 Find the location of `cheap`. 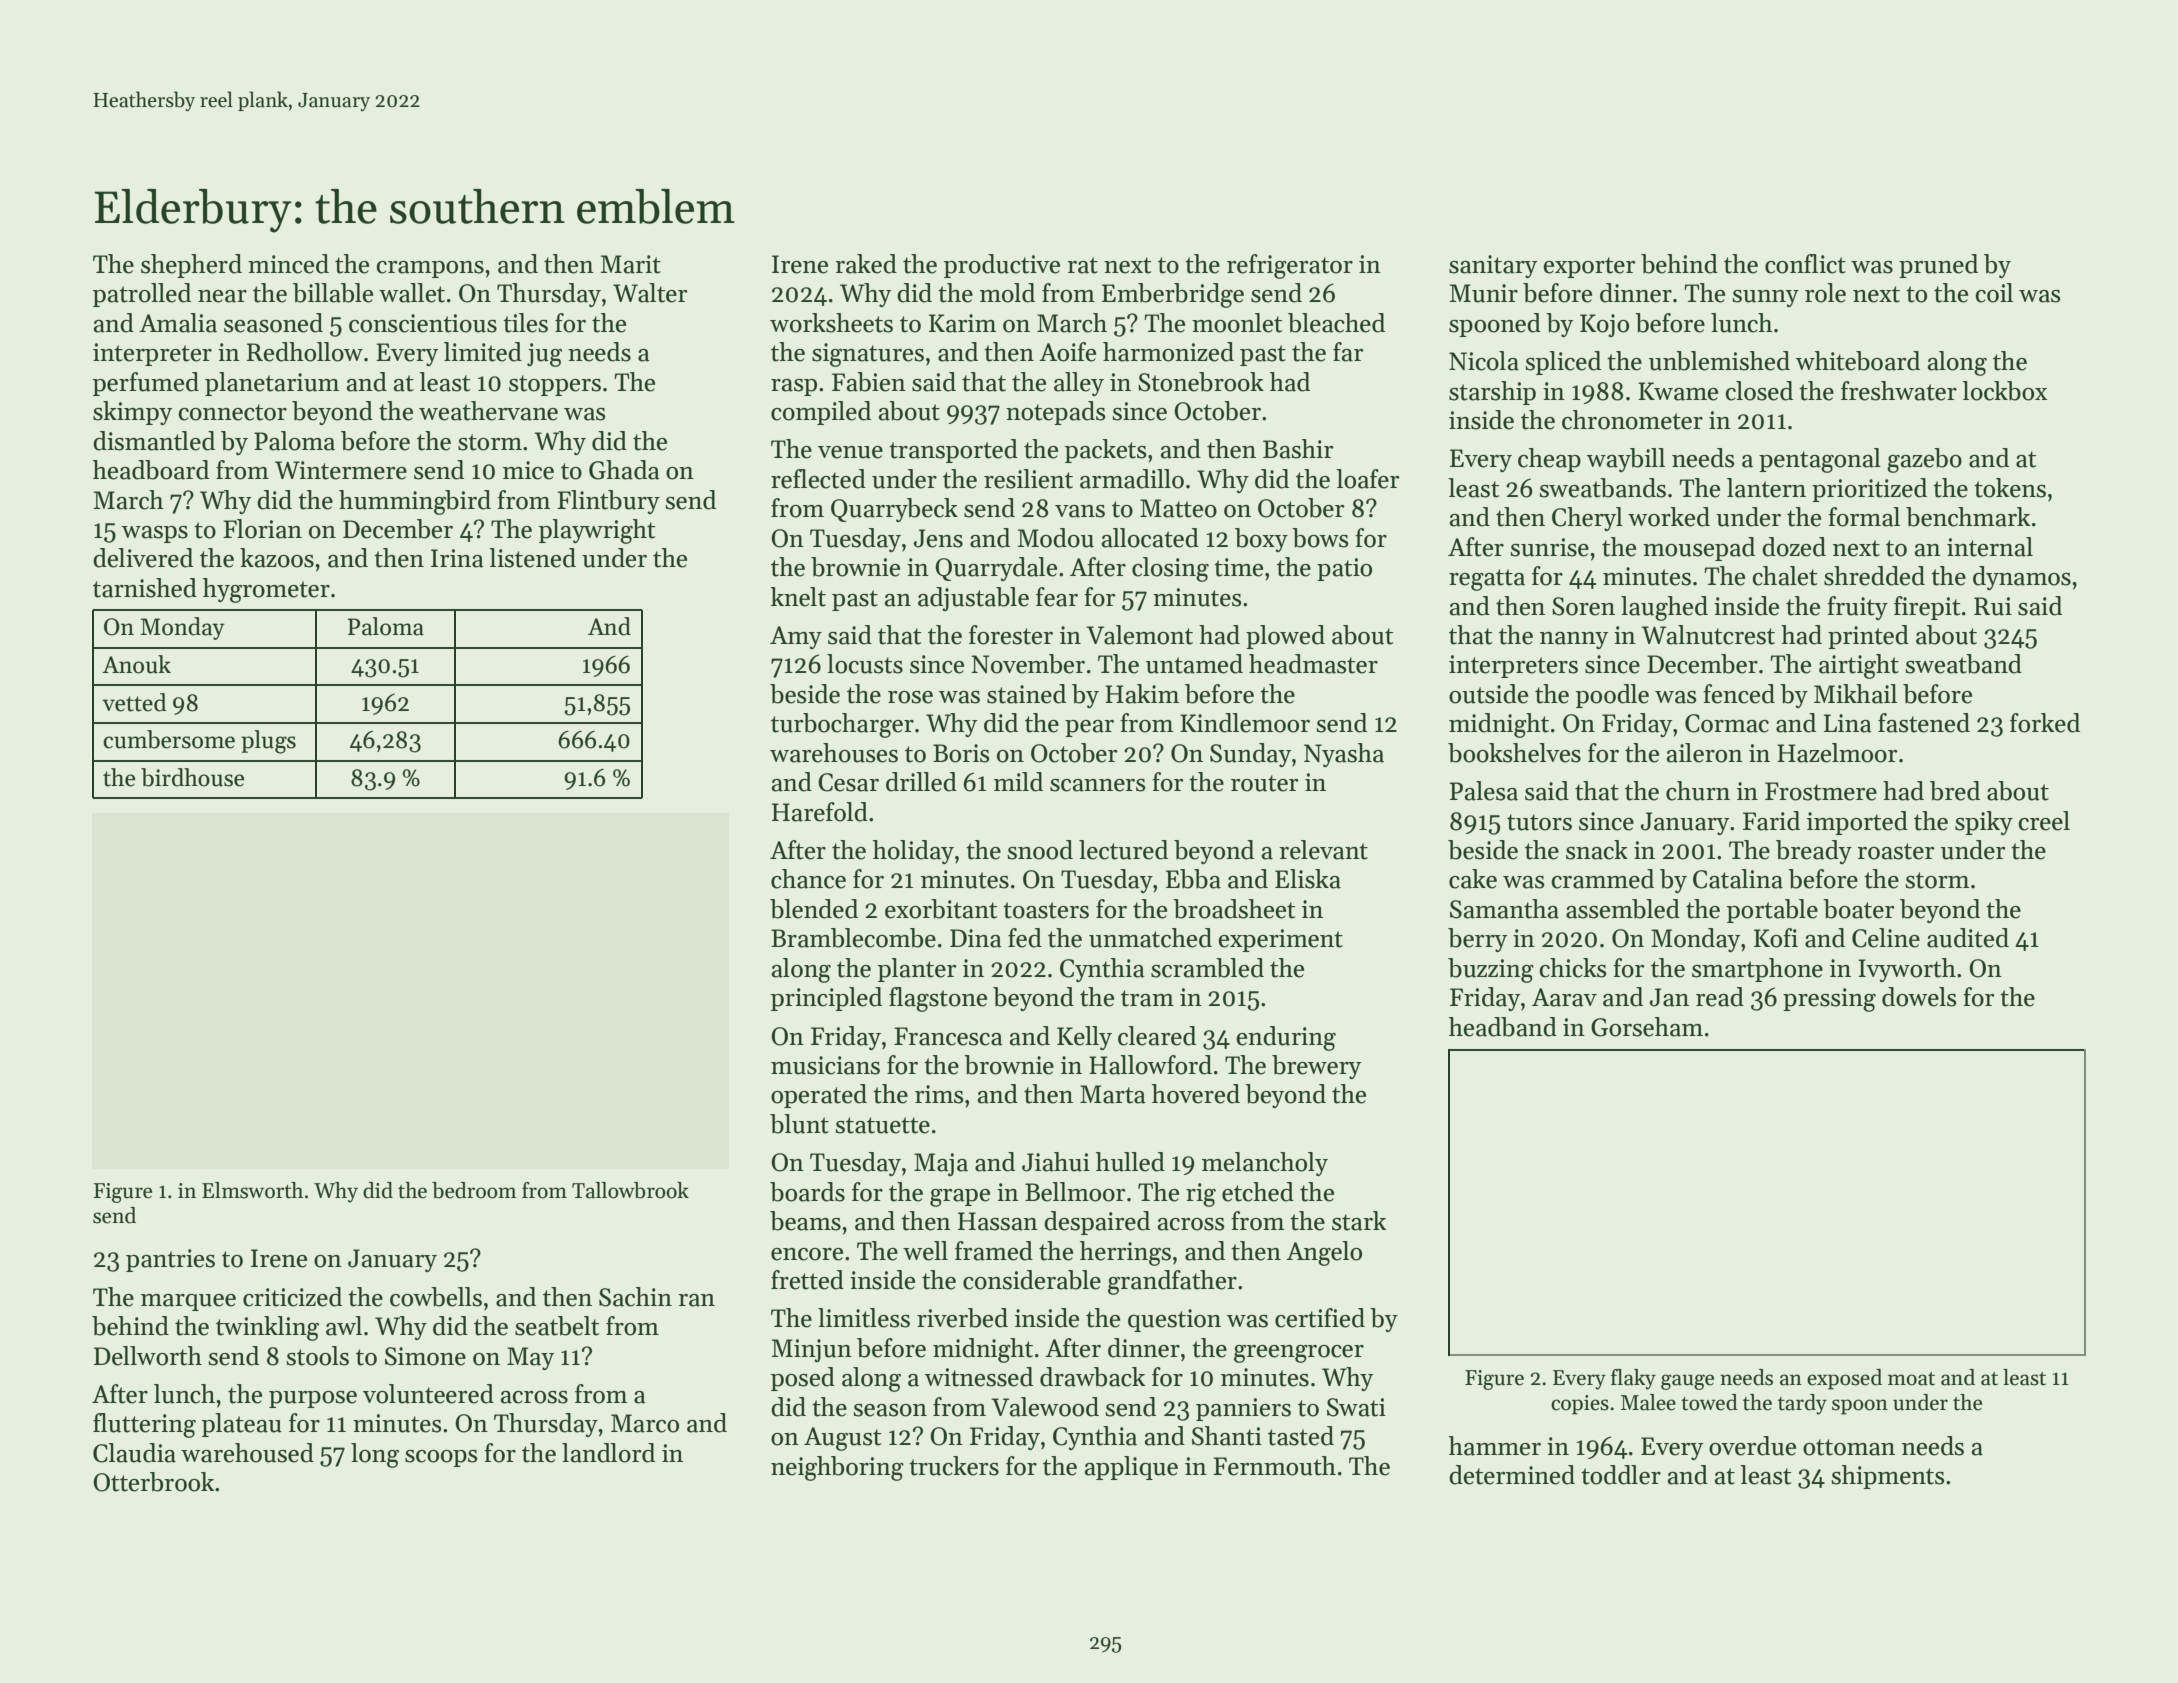

cheap is located at coordinates (1549, 460).
